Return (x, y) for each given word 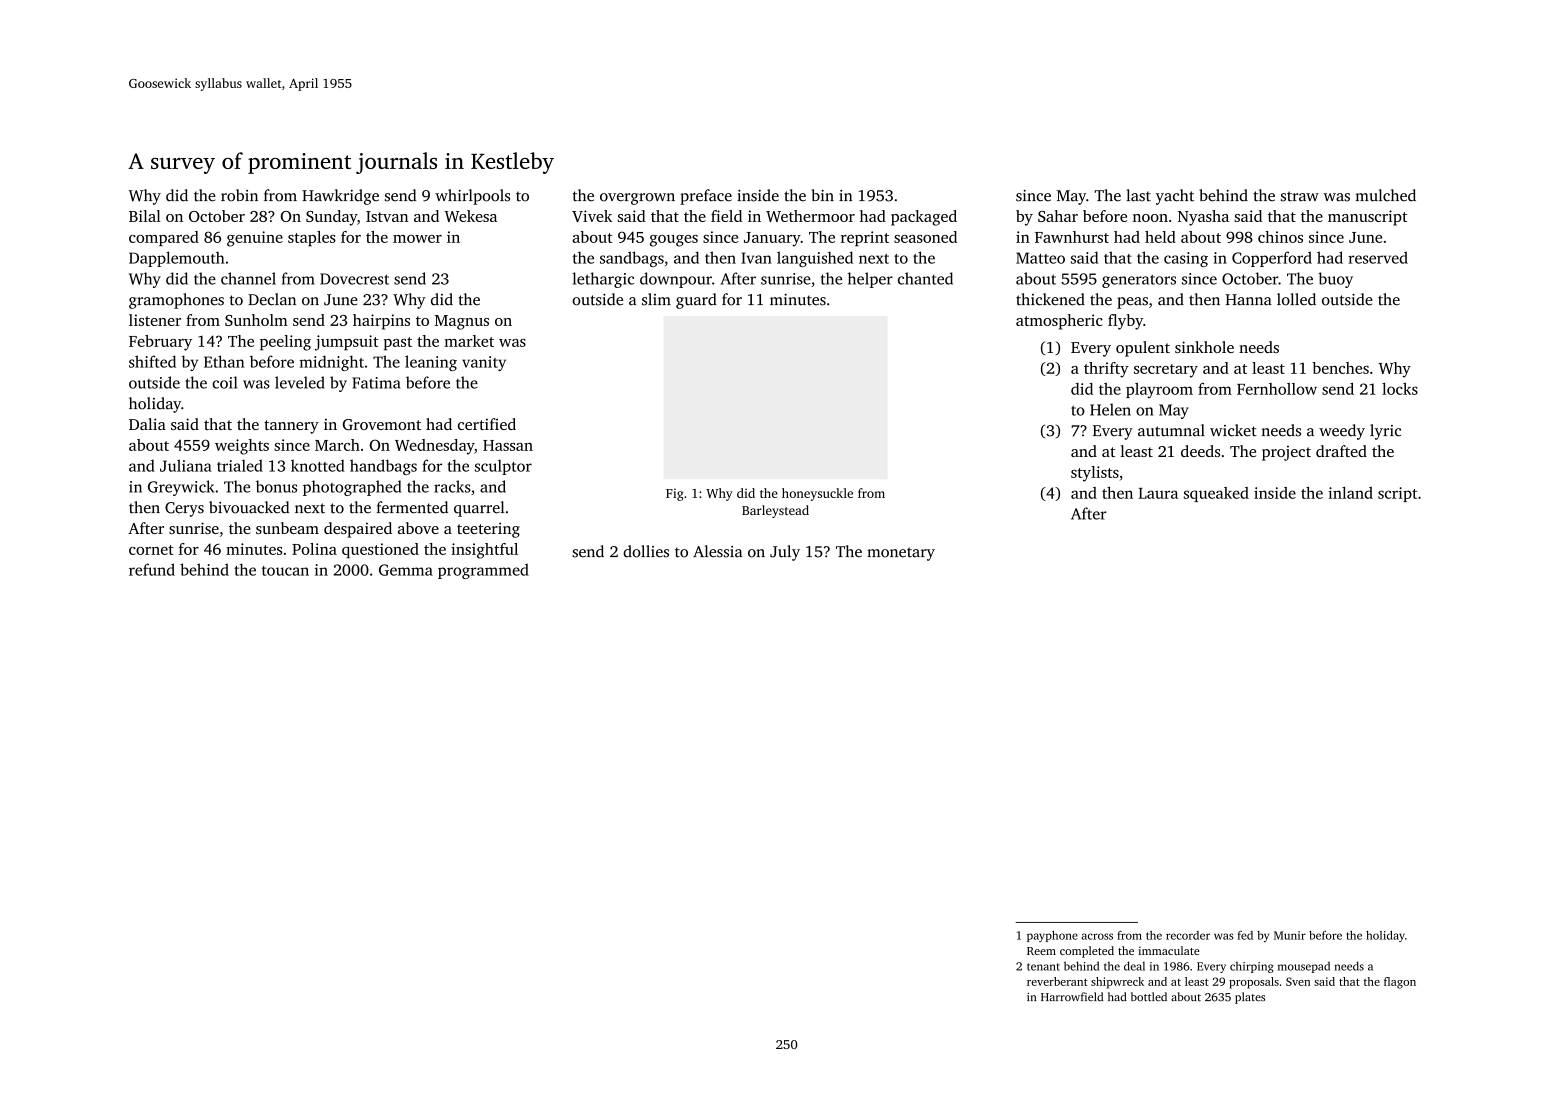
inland (1350, 493)
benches (1340, 368)
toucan (285, 571)
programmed (483, 571)
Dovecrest (354, 279)
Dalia (147, 424)
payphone (1052, 936)
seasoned (925, 237)
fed (1245, 935)
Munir (1290, 935)
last (1138, 195)
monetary (901, 554)
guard (696, 301)
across (1097, 936)
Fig (674, 494)
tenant (1043, 967)
